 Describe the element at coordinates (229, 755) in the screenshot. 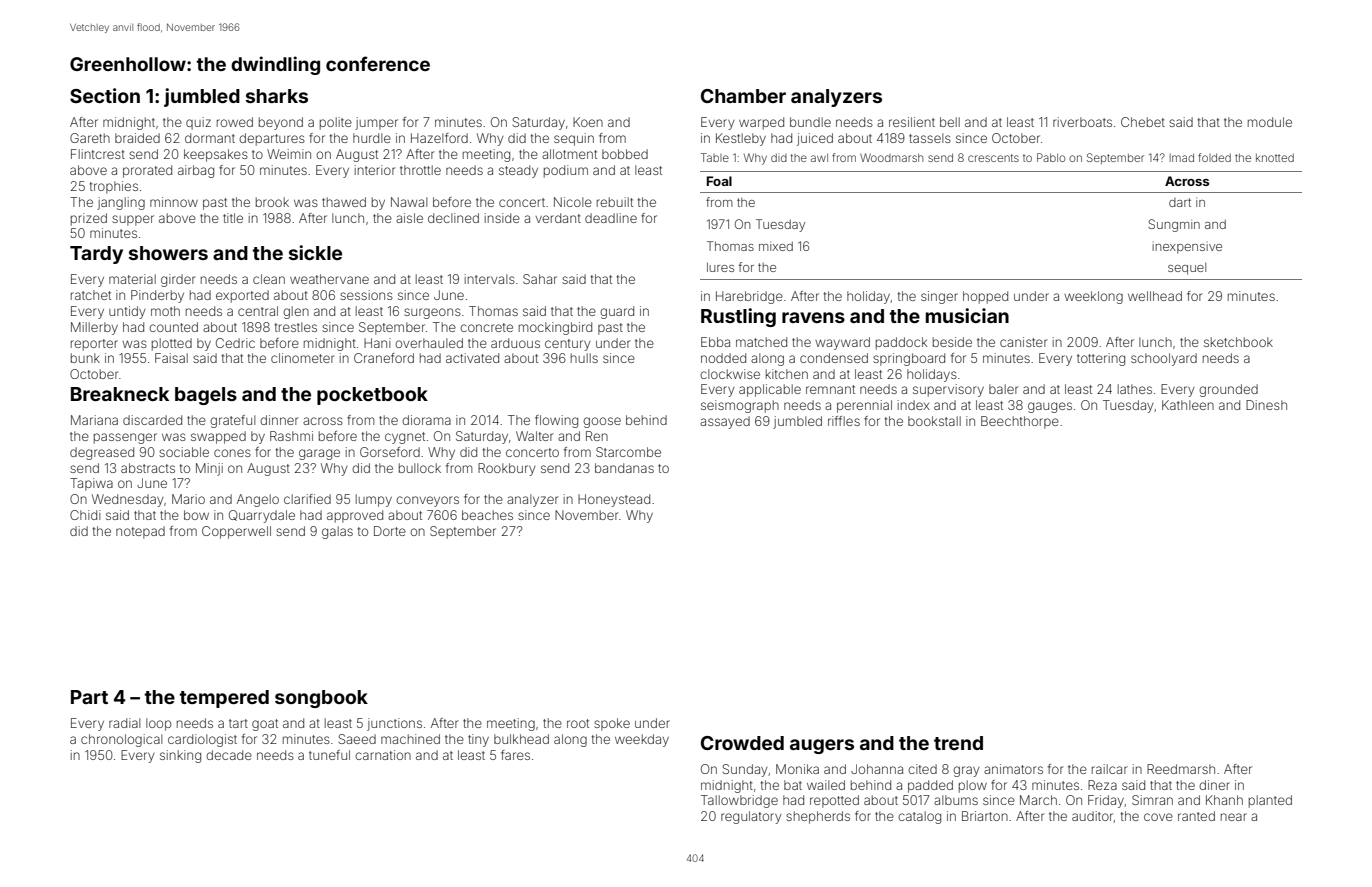

I see `decade` at that location.
